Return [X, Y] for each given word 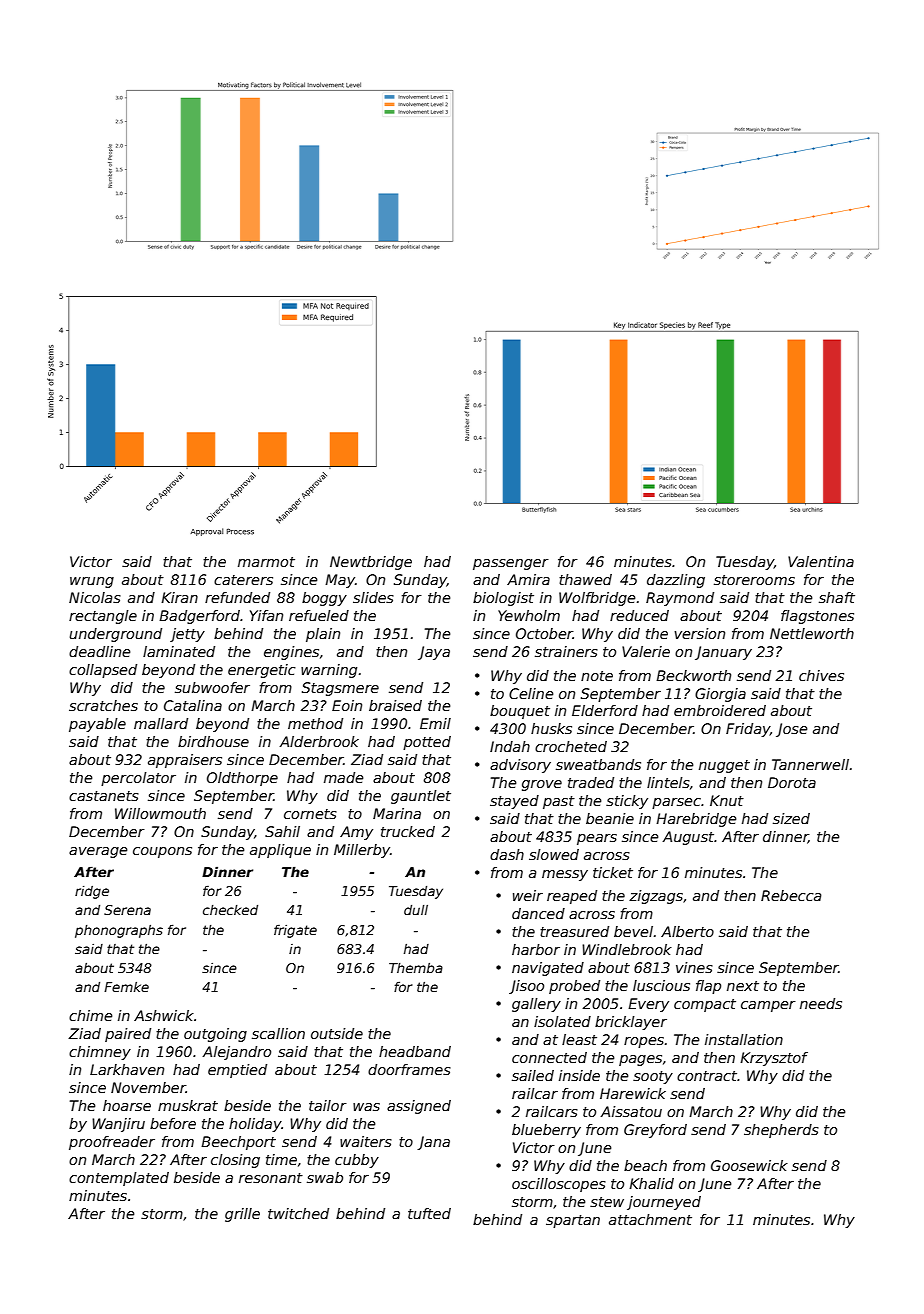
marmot [266, 562]
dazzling [676, 581]
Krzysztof [774, 1059]
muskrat [188, 1105]
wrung [92, 582]
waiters [366, 1141]
